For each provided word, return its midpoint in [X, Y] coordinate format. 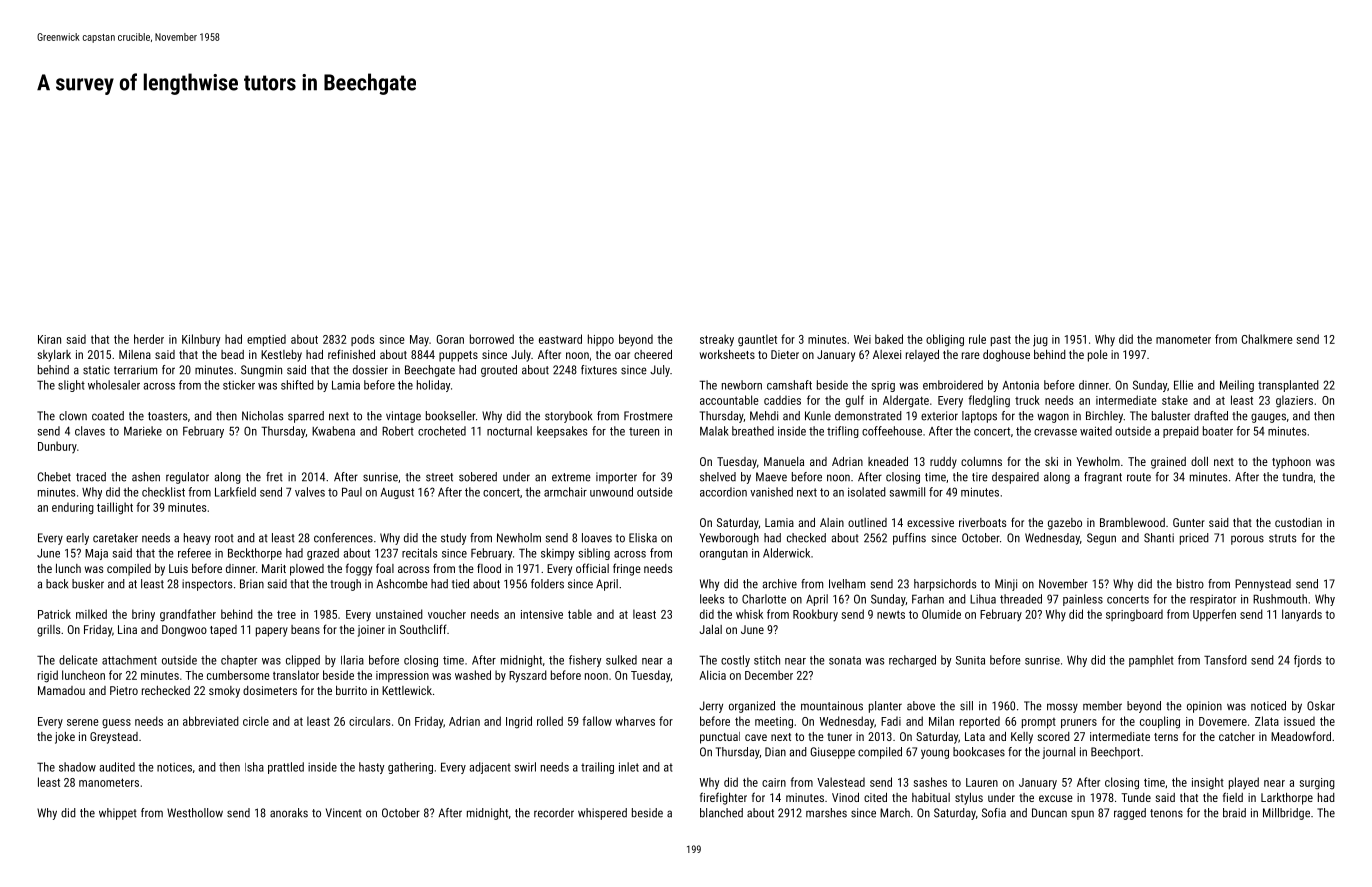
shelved [718, 477]
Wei [862, 339]
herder [149, 339]
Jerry [711, 707]
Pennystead [1263, 585]
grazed [323, 554]
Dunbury [57, 447]
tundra [1297, 477]
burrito [351, 690]
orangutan [724, 554]
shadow [77, 767]
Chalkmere [1266, 339]
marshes [826, 813]
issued [1299, 721]
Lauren [982, 782]
